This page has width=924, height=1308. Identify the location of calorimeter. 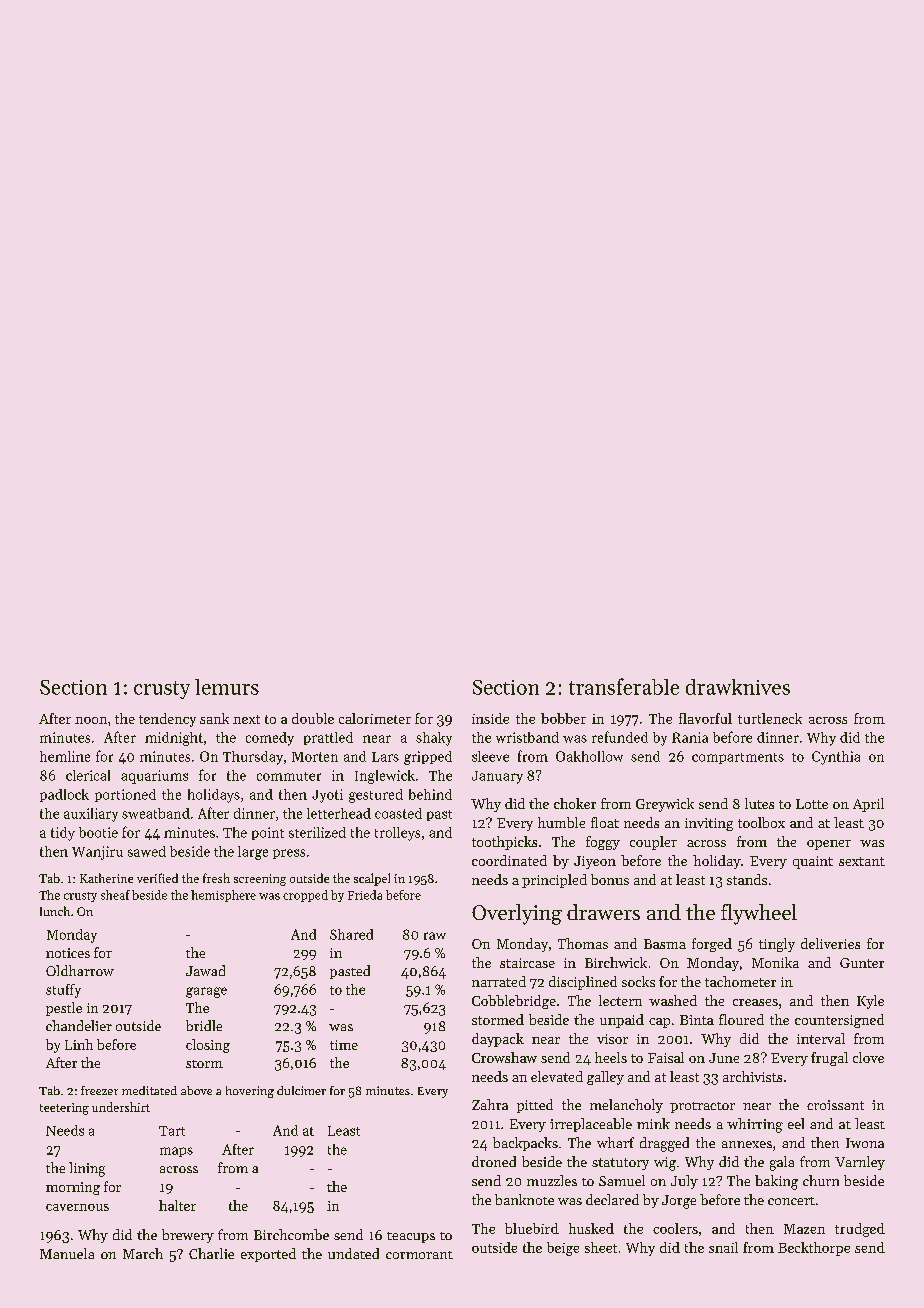
(375, 718).
